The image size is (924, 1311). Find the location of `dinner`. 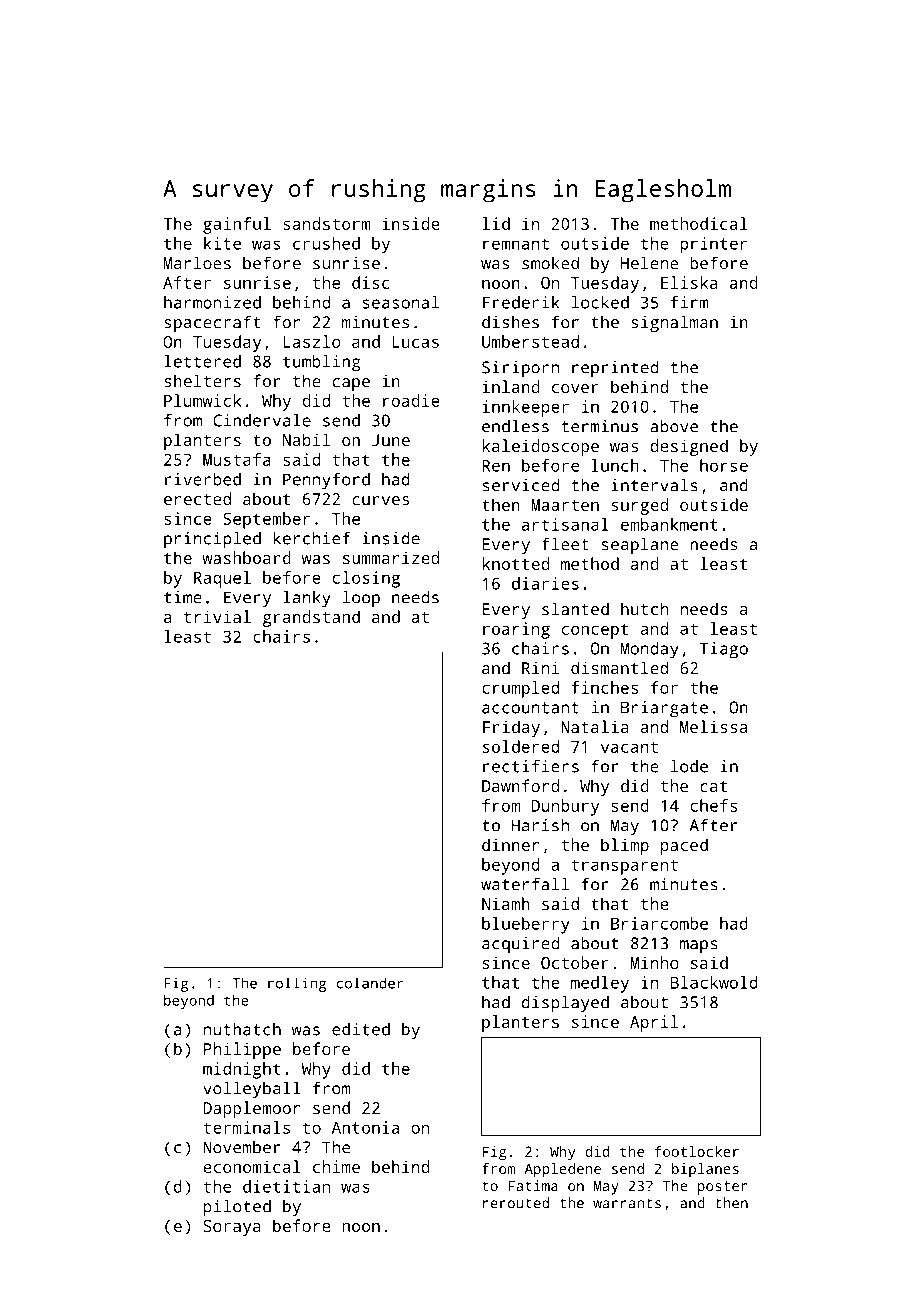

dinner is located at coordinates (510, 844).
